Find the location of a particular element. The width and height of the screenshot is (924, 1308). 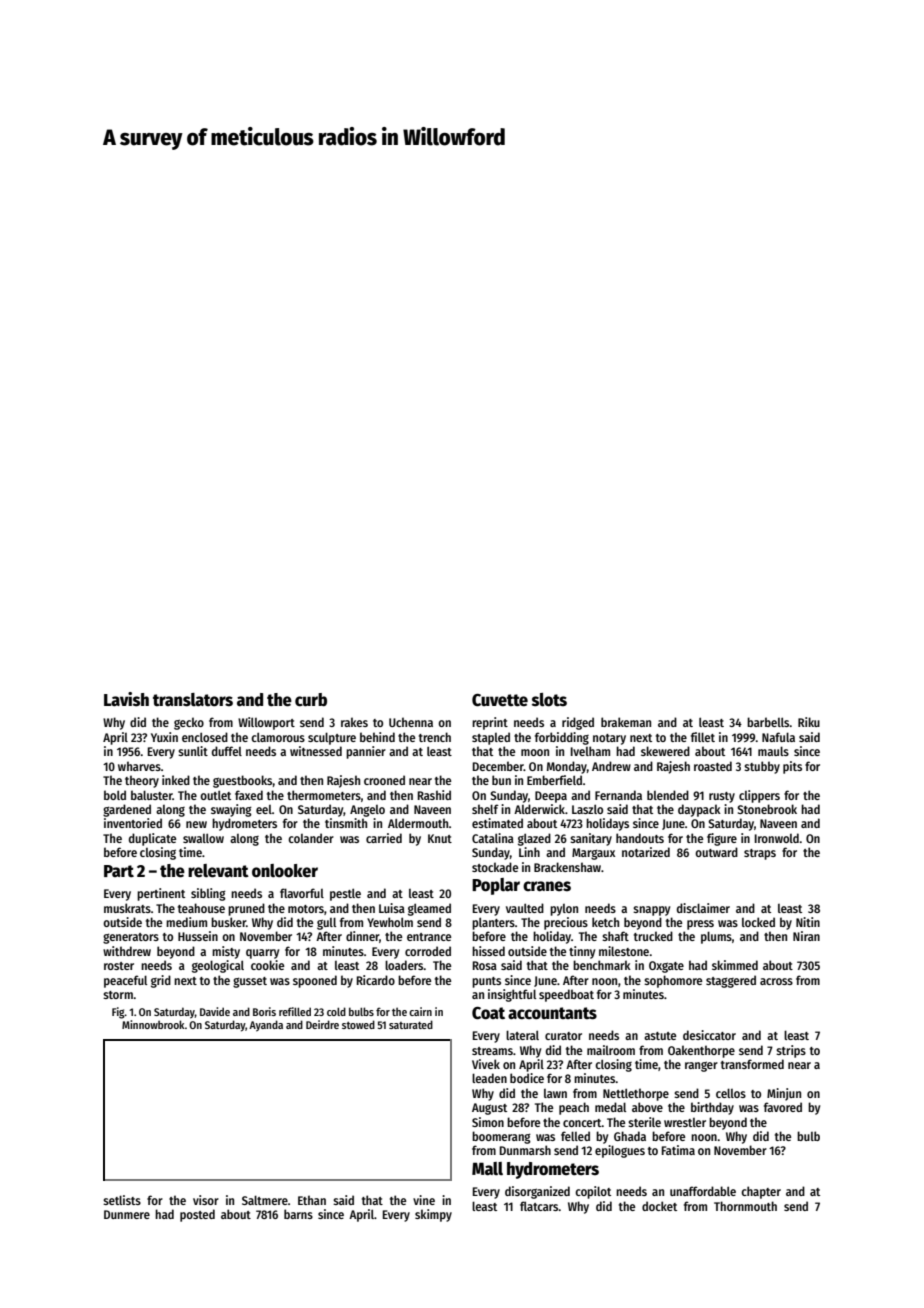

Nitin is located at coordinates (808, 922).
